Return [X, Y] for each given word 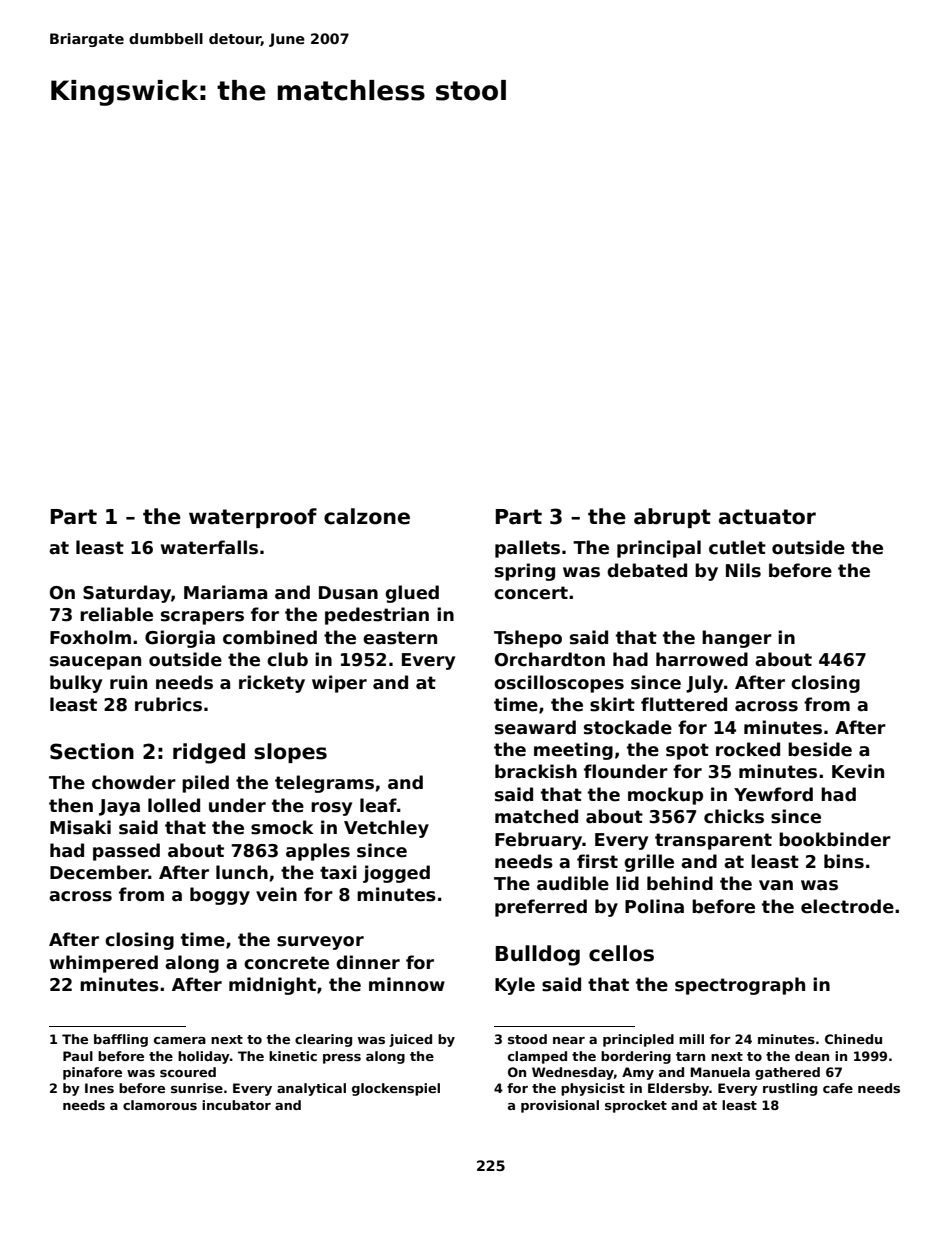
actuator [767, 517]
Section [92, 751]
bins [844, 861]
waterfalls [209, 547]
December [99, 872]
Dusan [348, 593]
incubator [236, 1105]
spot [687, 751]
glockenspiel [396, 1089]
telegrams [324, 784]
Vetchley [386, 829]
